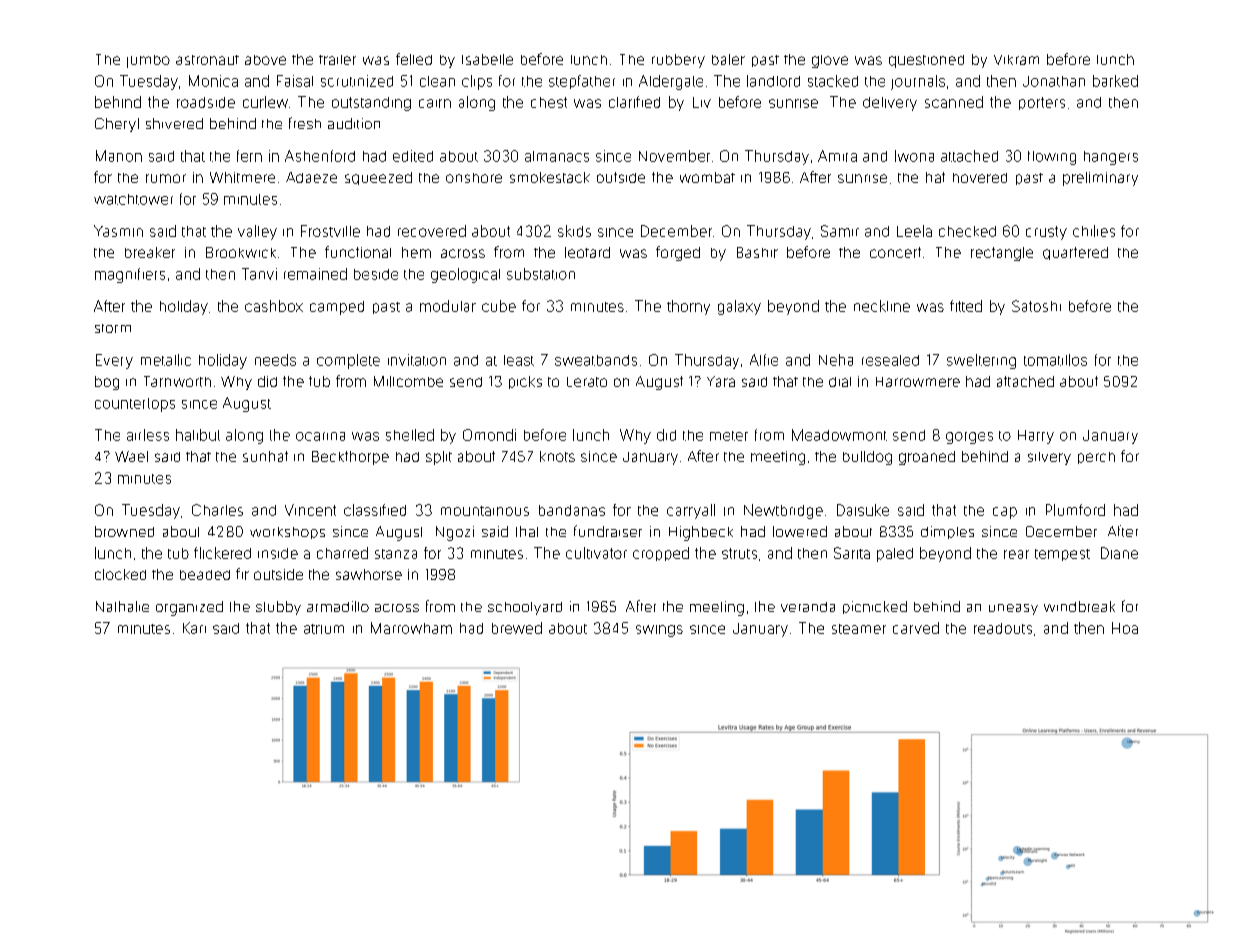  What do you see at coordinates (596, 553) in the image?
I see `cultivator` at bounding box center [596, 553].
